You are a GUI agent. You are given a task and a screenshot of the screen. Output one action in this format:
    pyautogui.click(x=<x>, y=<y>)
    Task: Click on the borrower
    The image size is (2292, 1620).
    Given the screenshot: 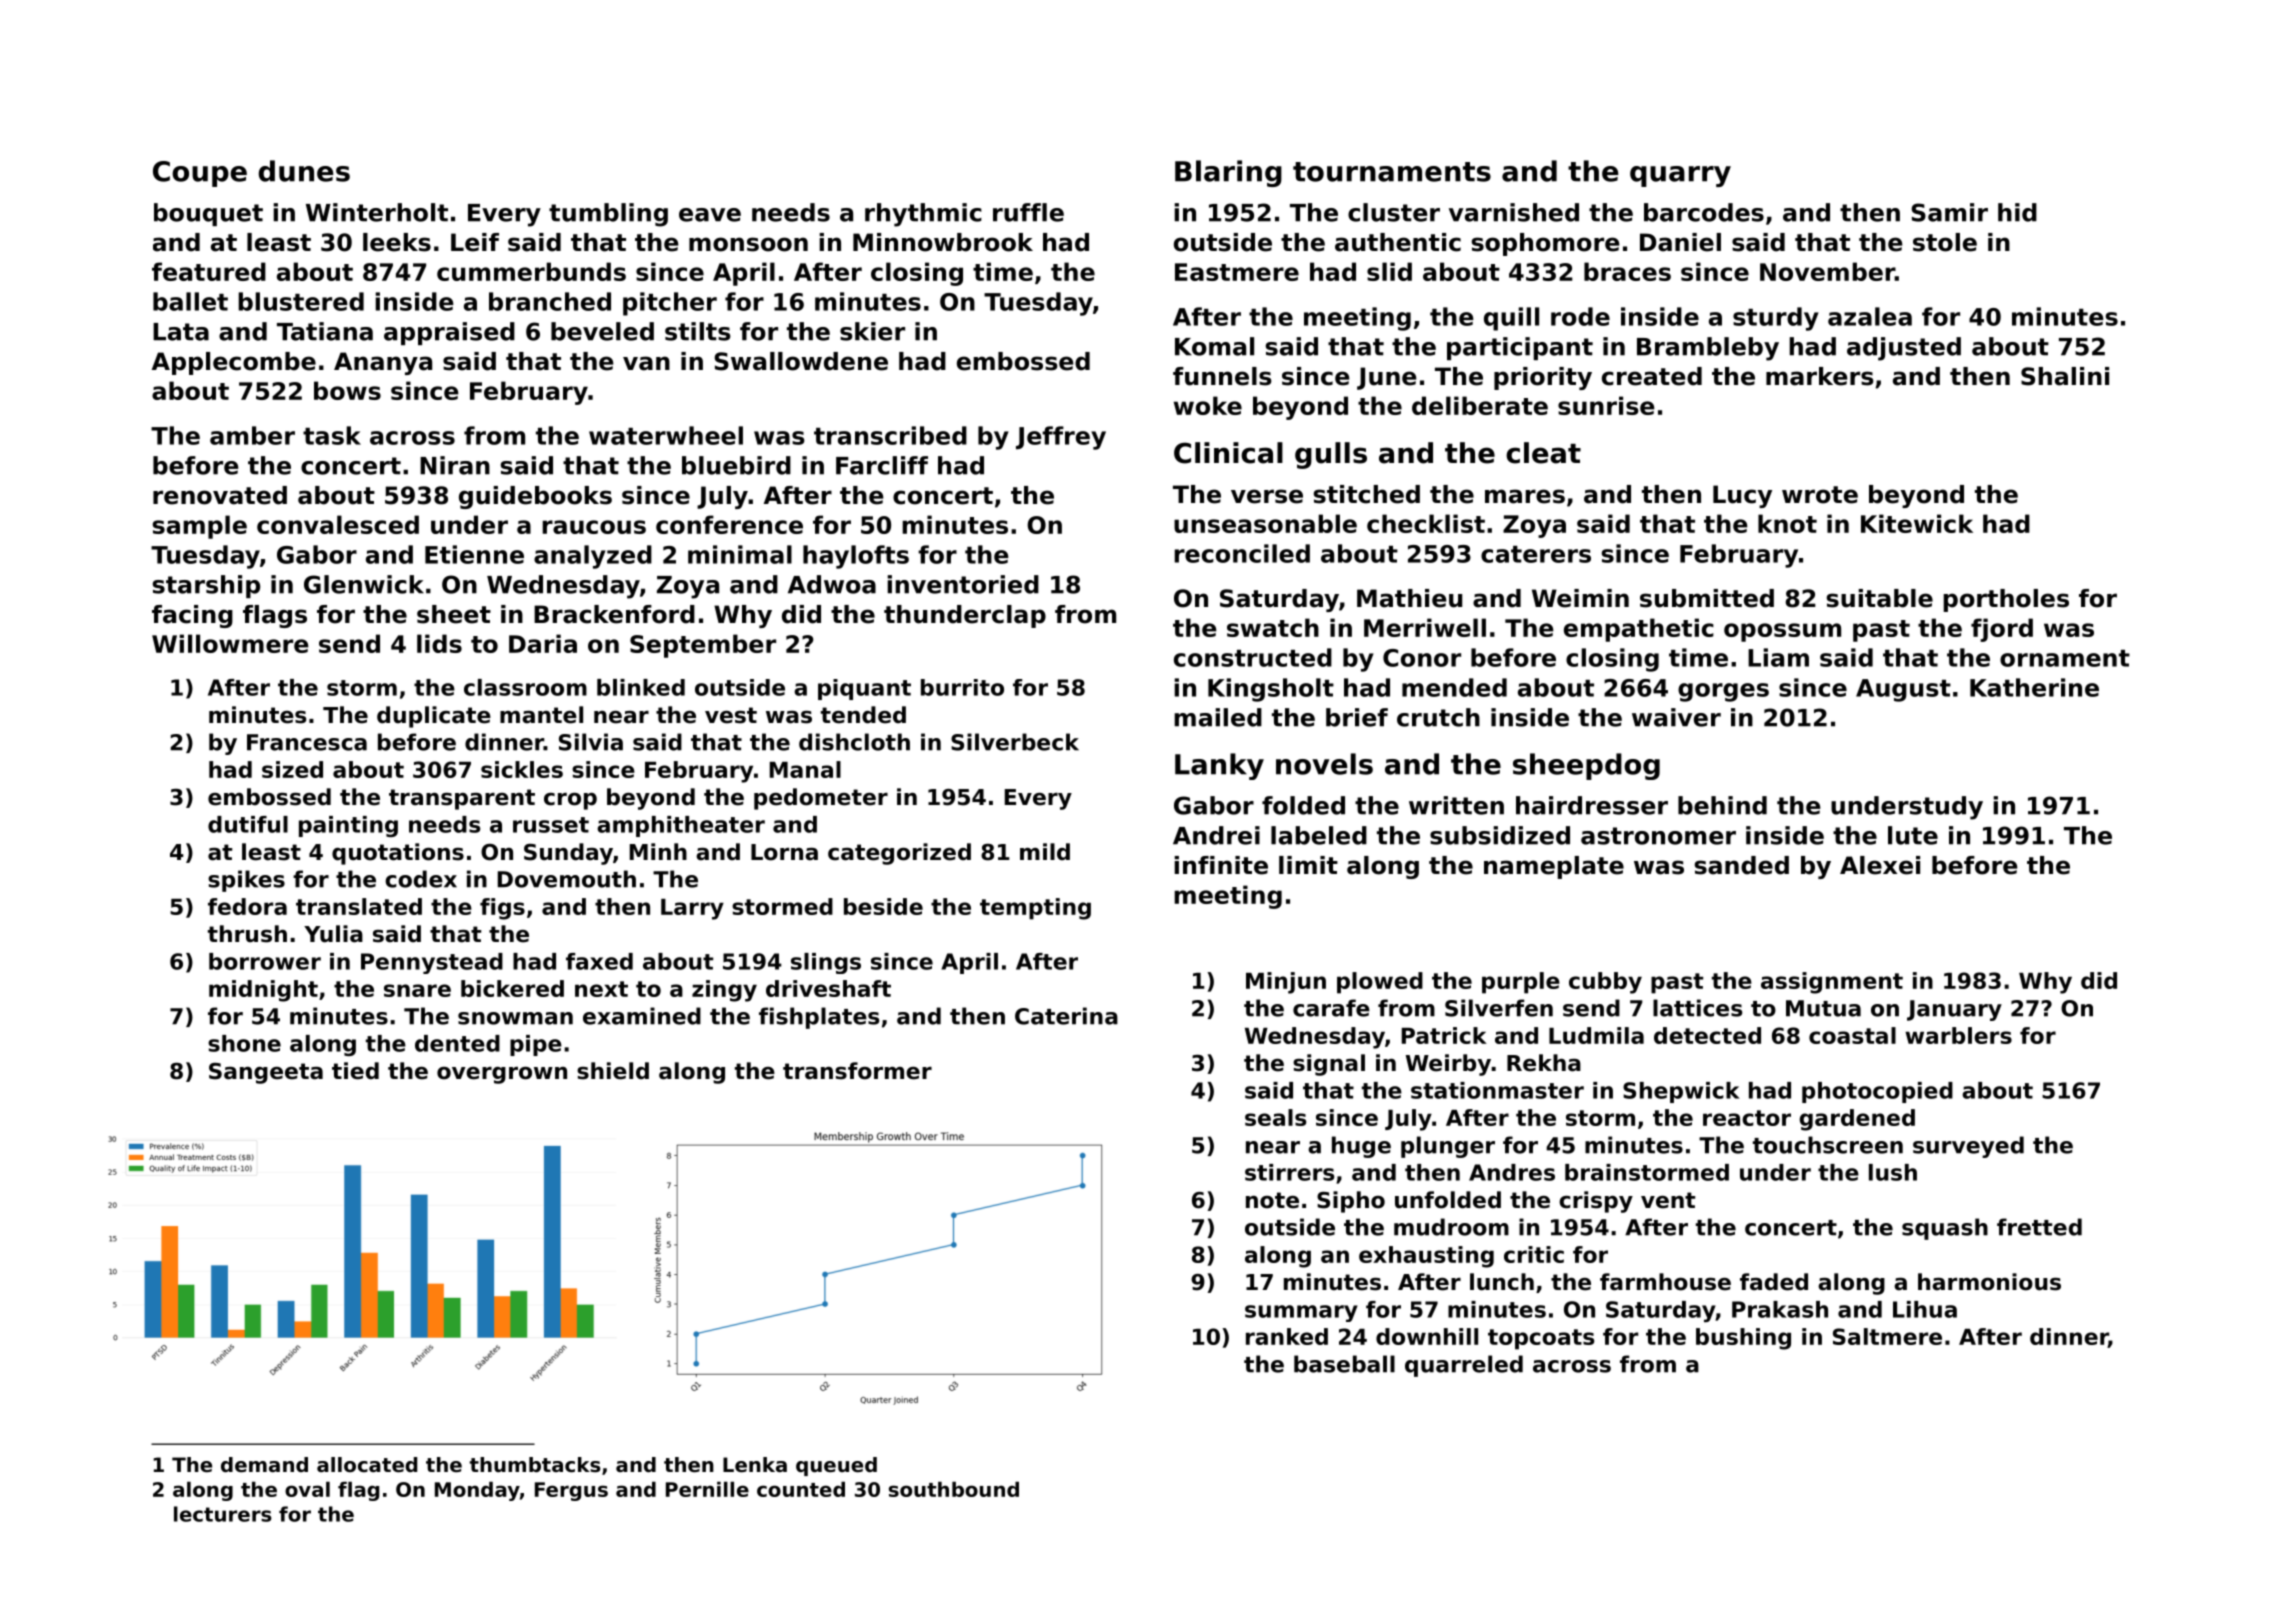 What is the action you would take?
    pyautogui.click(x=265, y=961)
